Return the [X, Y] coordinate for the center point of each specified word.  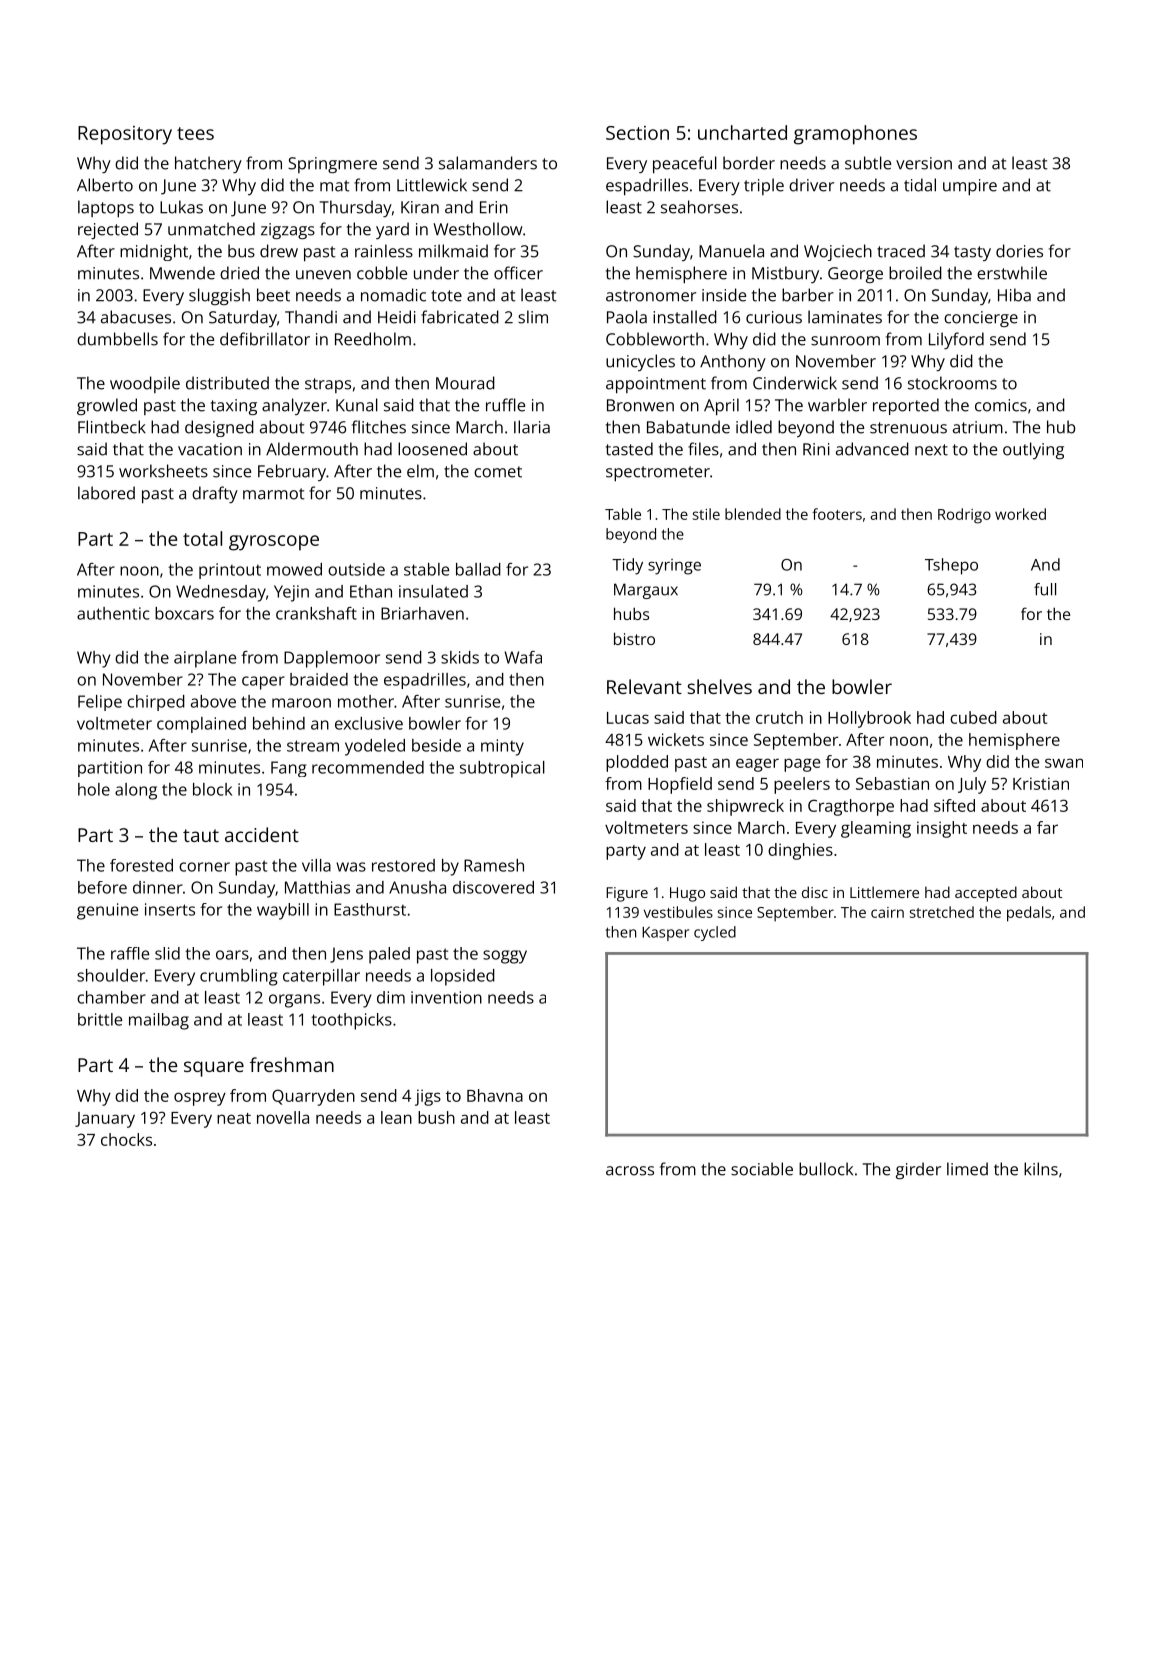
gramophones [855, 135]
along [136, 791]
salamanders [488, 163]
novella [283, 1117]
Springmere [332, 165]
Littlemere [884, 892]
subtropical [502, 769]
